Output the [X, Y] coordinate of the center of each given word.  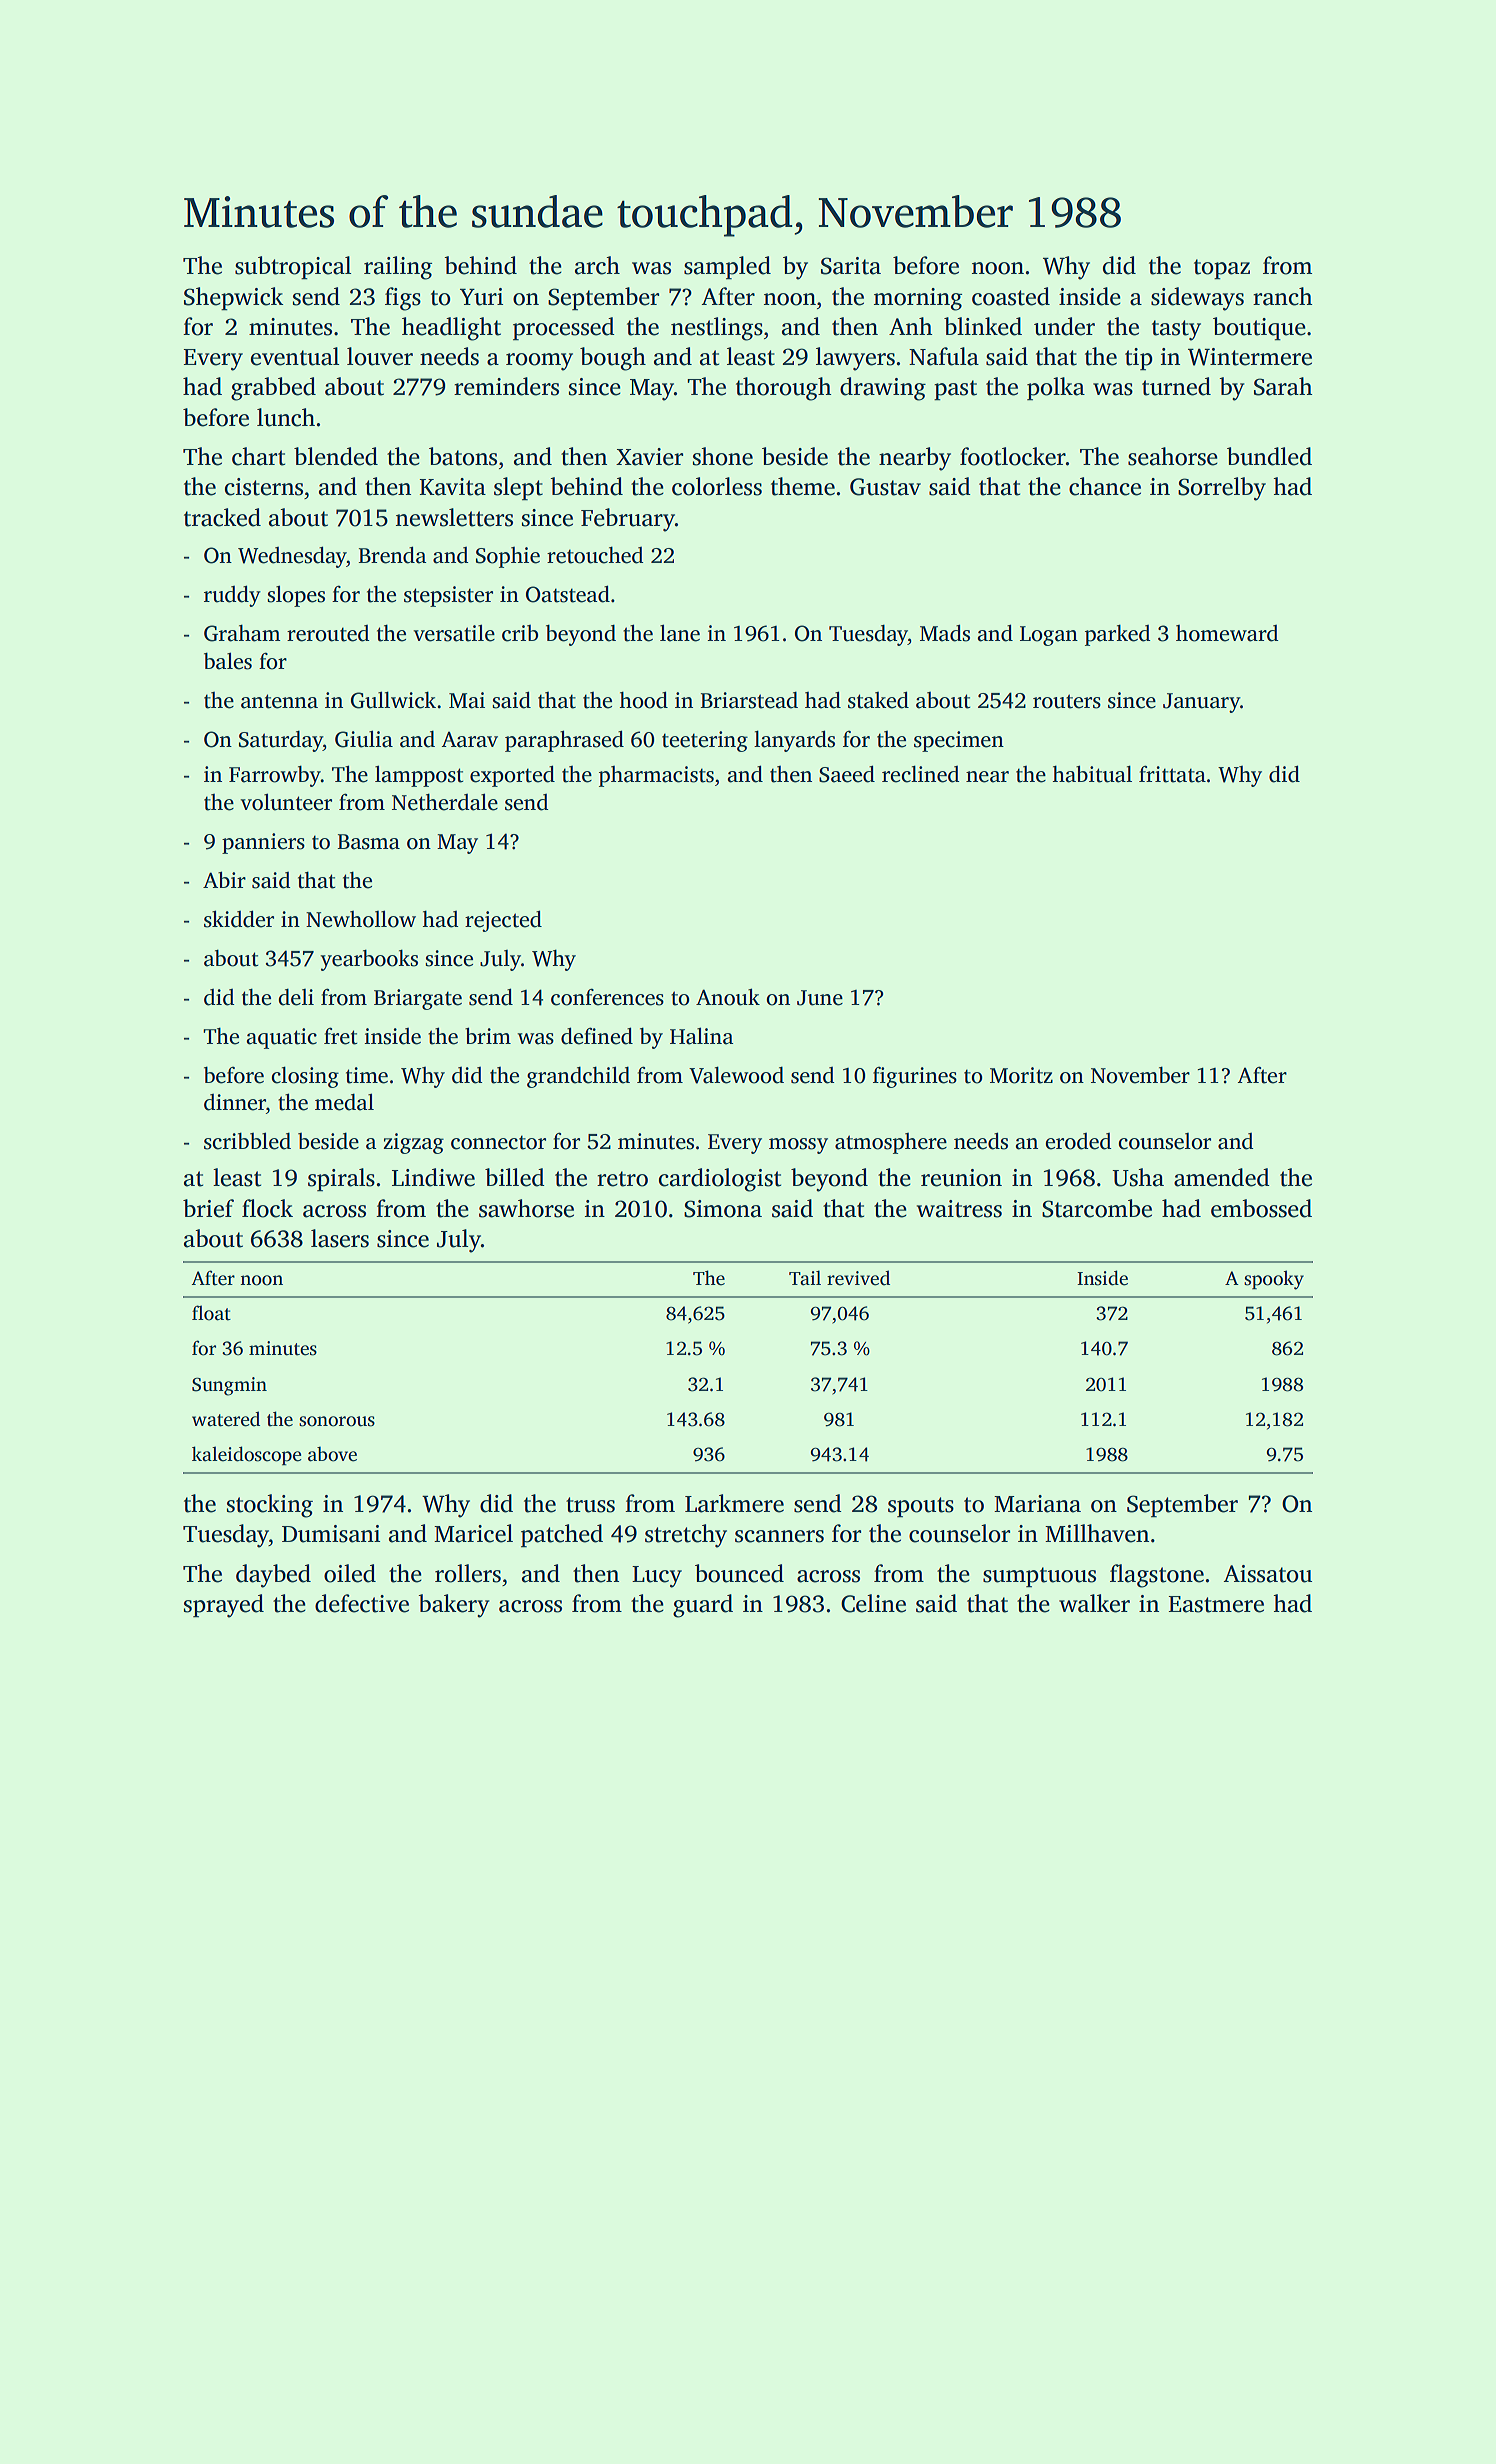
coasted [1011, 296]
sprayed [224, 1606]
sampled [727, 268]
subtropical [293, 268]
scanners [779, 1536]
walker [1094, 1603]
